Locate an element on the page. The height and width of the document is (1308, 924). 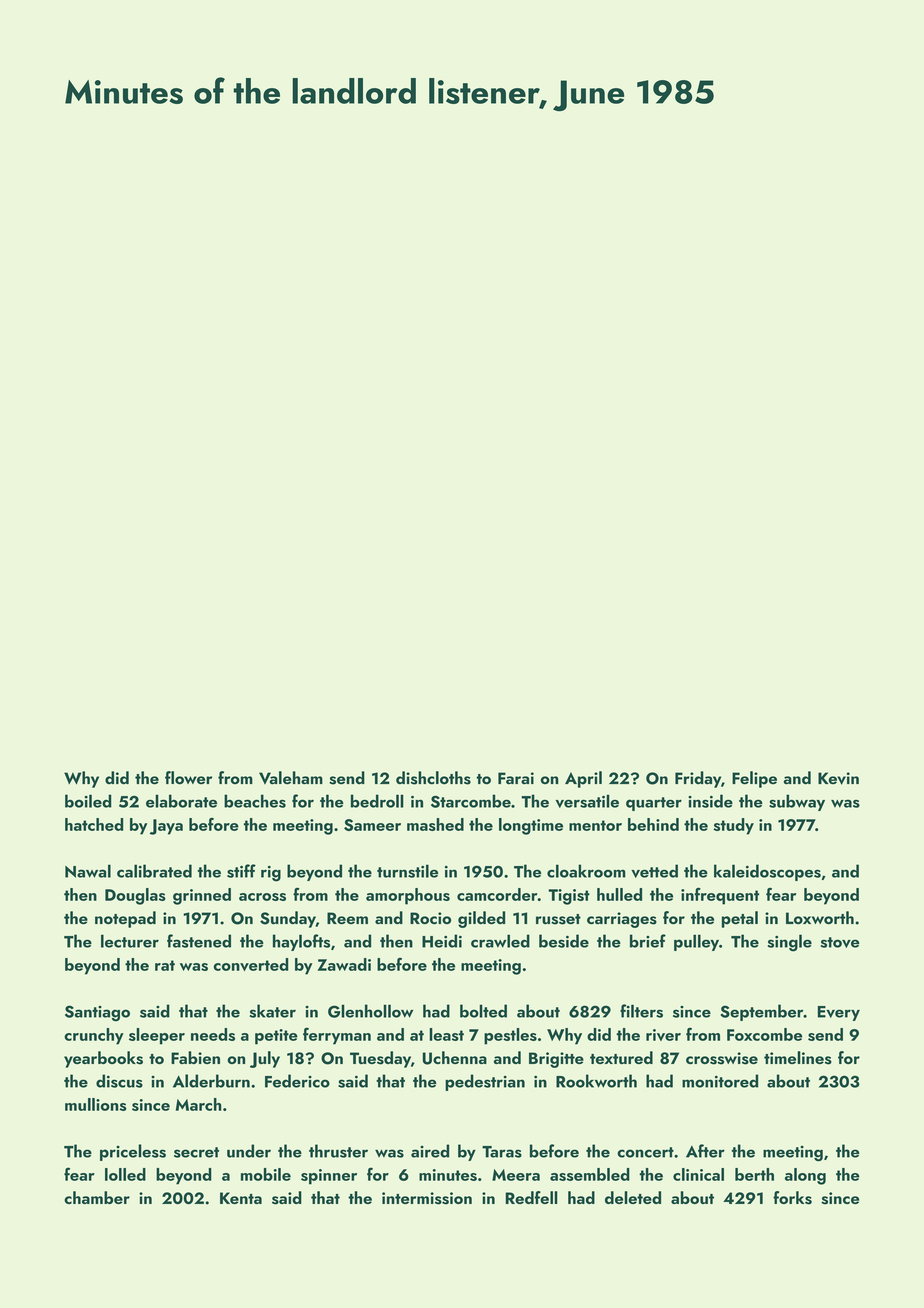
Glenhollow is located at coordinates (370, 1011).
